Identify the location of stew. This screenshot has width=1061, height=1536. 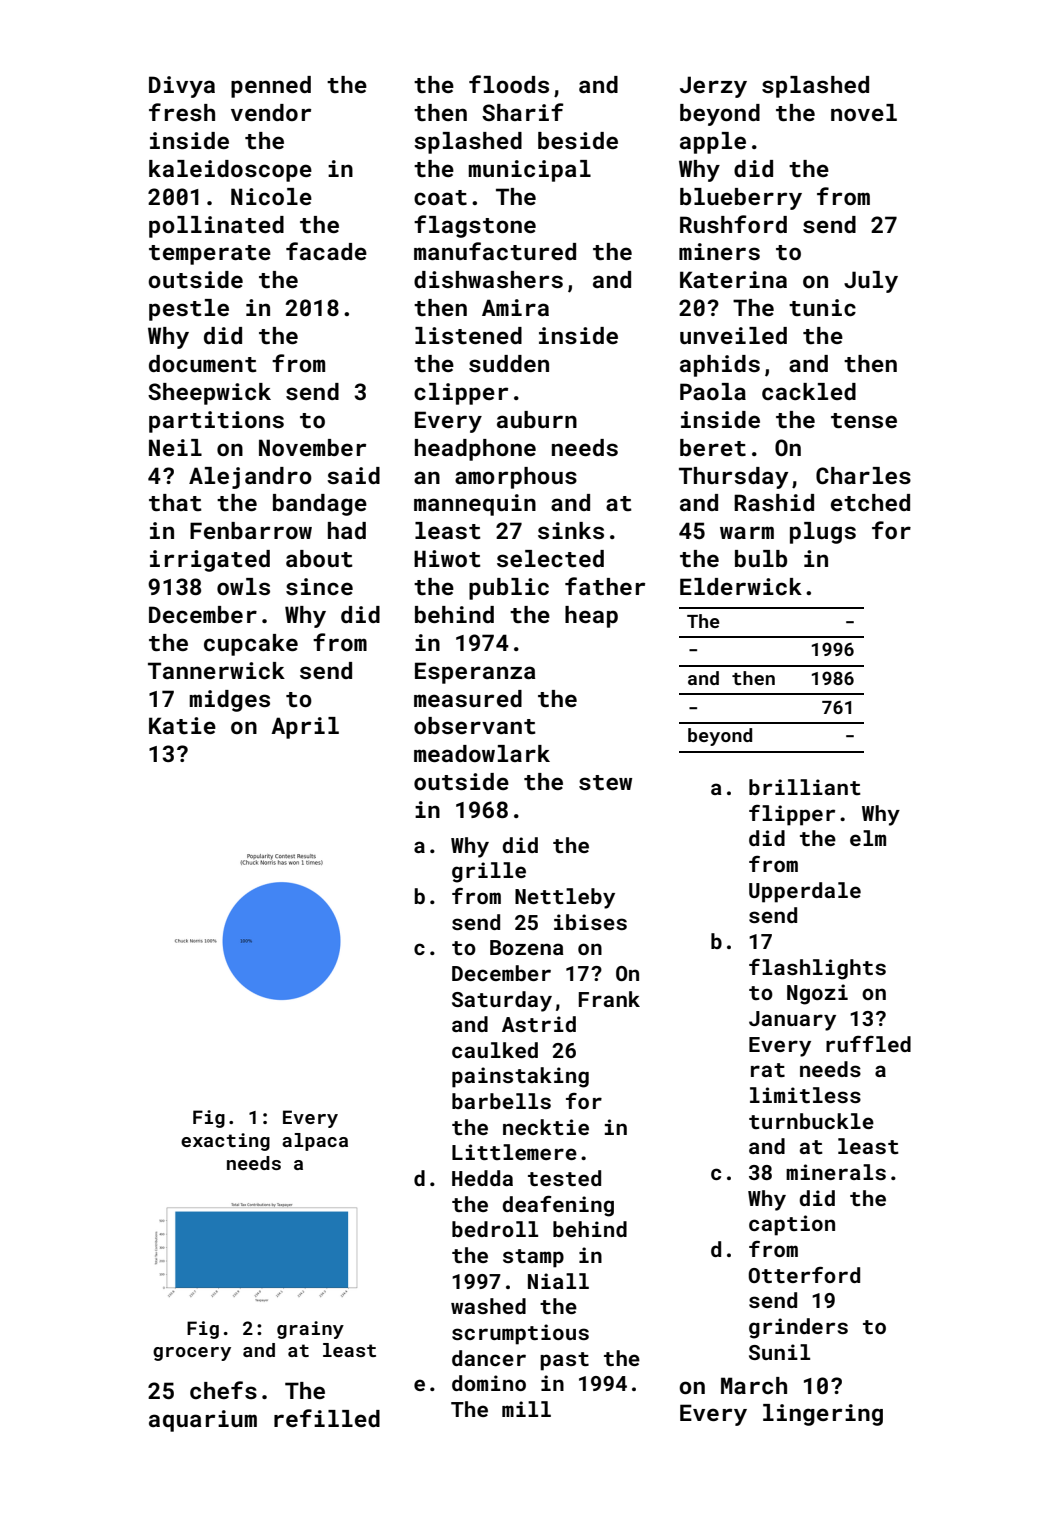
(605, 782).
